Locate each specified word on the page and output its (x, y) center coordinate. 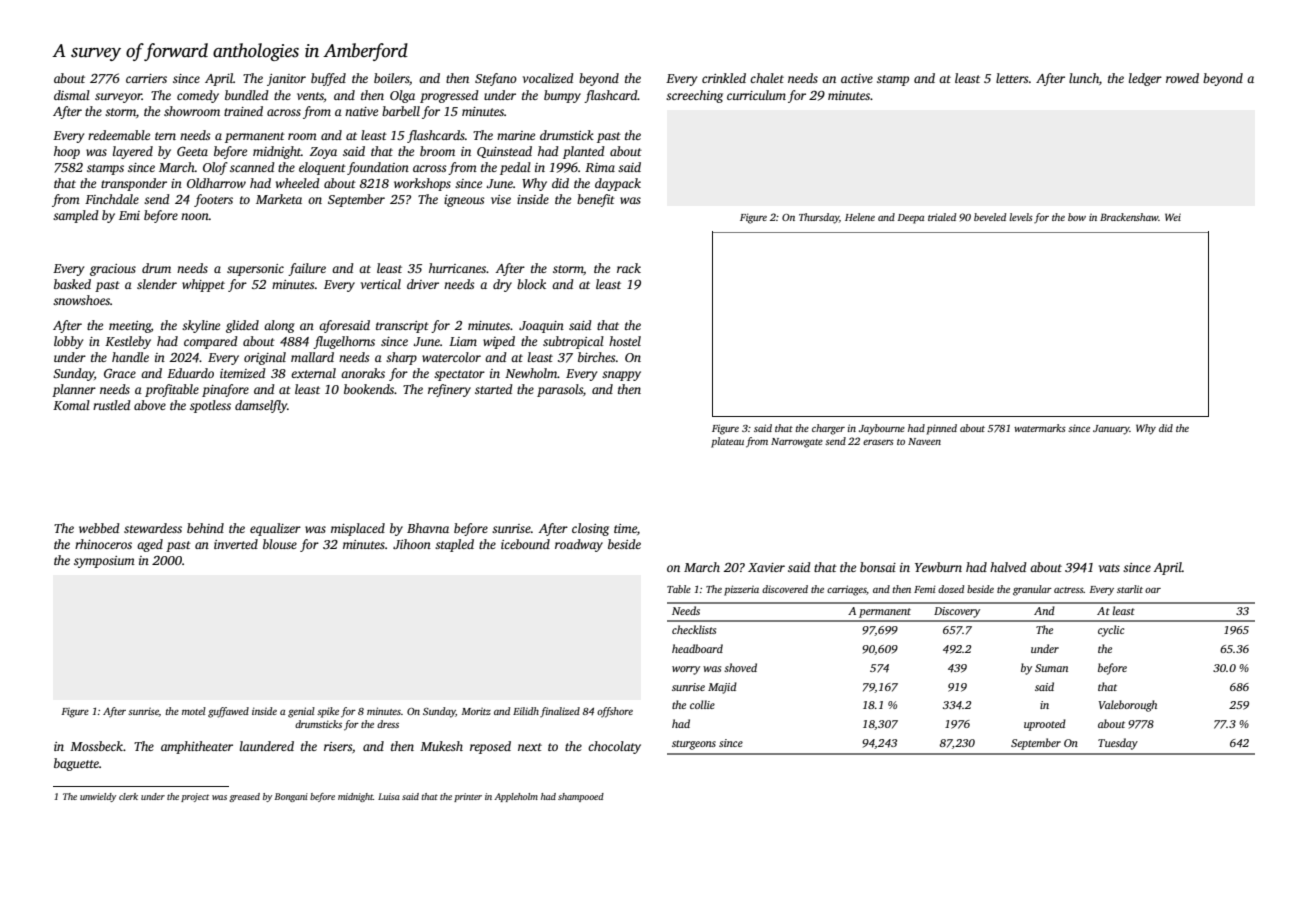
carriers (146, 78)
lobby (68, 342)
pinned (942, 429)
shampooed (581, 797)
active (857, 78)
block (531, 284)
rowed (1182, 78)
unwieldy (98, 797)
